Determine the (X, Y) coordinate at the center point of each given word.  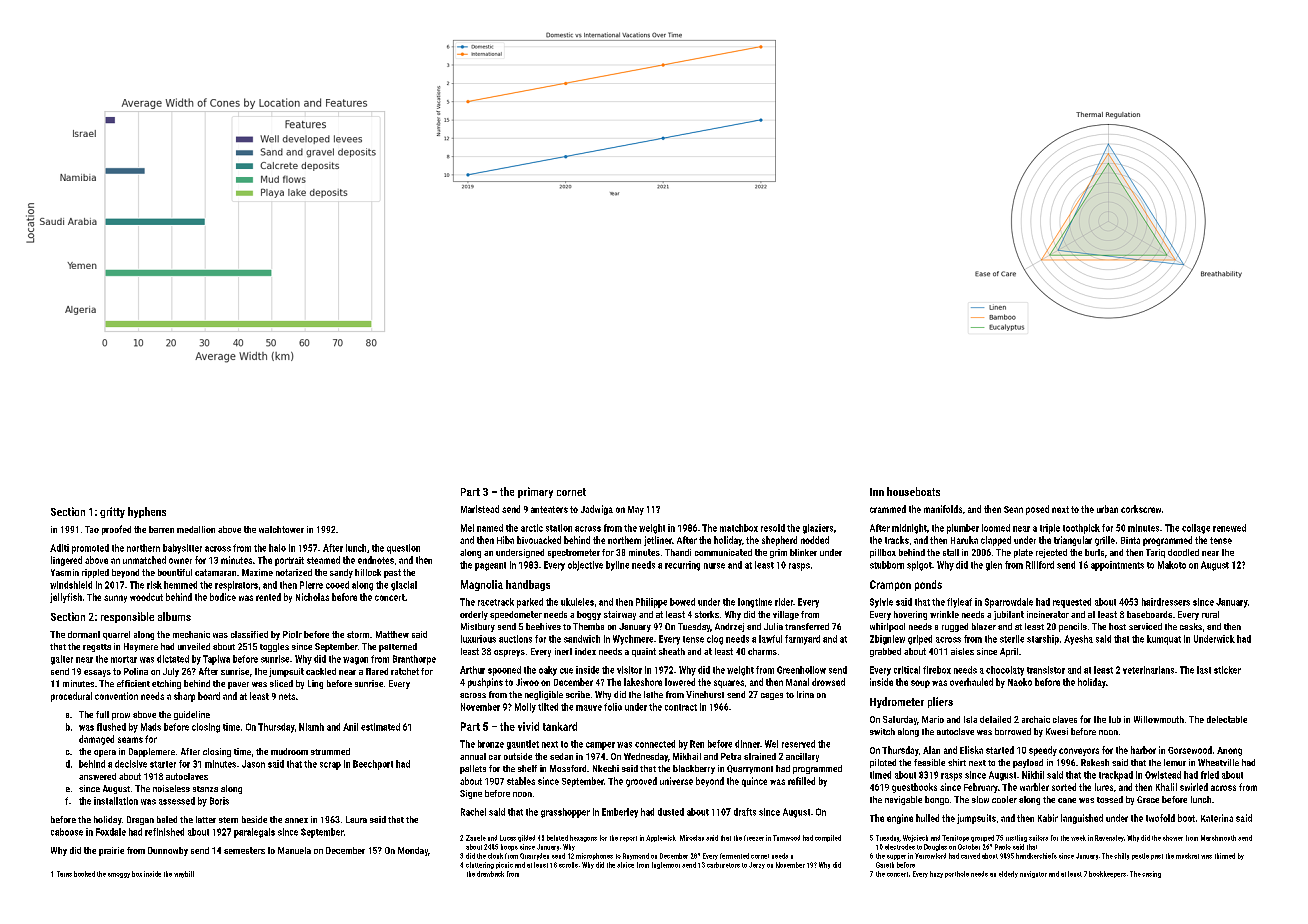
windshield (71, 585)
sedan (561, 756)
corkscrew (1141, 509)
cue (566, 671)
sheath (672, 651)
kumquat (1164, 640)
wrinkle (944, 614)
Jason (253, 764)
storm (358, 634)
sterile (1012, 639)
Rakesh (1095, 762)
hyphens (147, 512)
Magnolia (482, 585)
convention (116, 696)
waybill (184, 874)
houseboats (913, 491)
